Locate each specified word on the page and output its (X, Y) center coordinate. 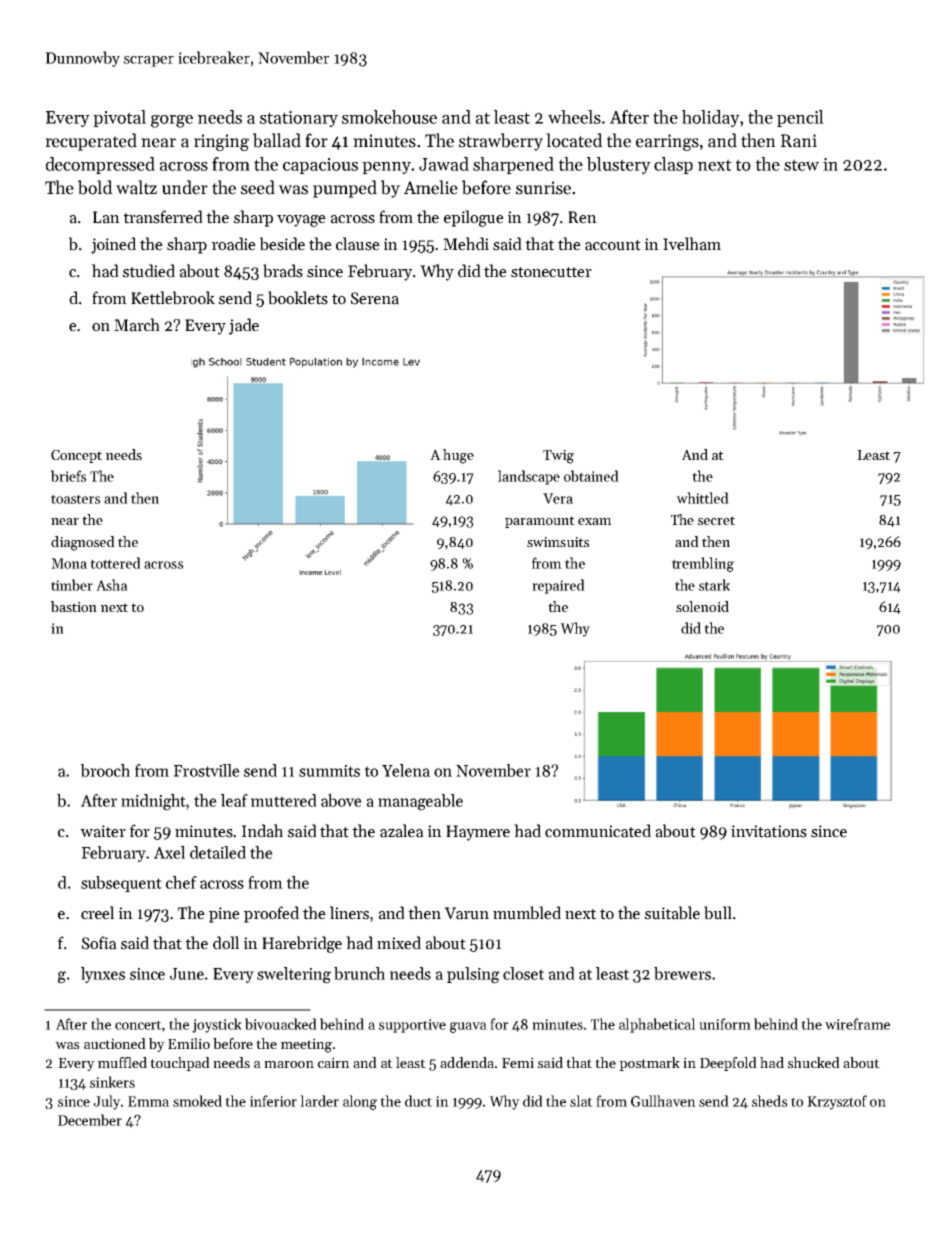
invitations (769, 831)
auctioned (115, 1043)
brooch (105, 770)
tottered (115, 563)
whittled (702, 498)
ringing (221, 142)
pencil (800, 118)
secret (716, 520)
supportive (412, 1026)
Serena (375, 298)
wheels (574, 117)
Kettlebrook (173, 298)
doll (226, 943)
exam (595, 521)
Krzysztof (837, 1102)
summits (329, 771)
